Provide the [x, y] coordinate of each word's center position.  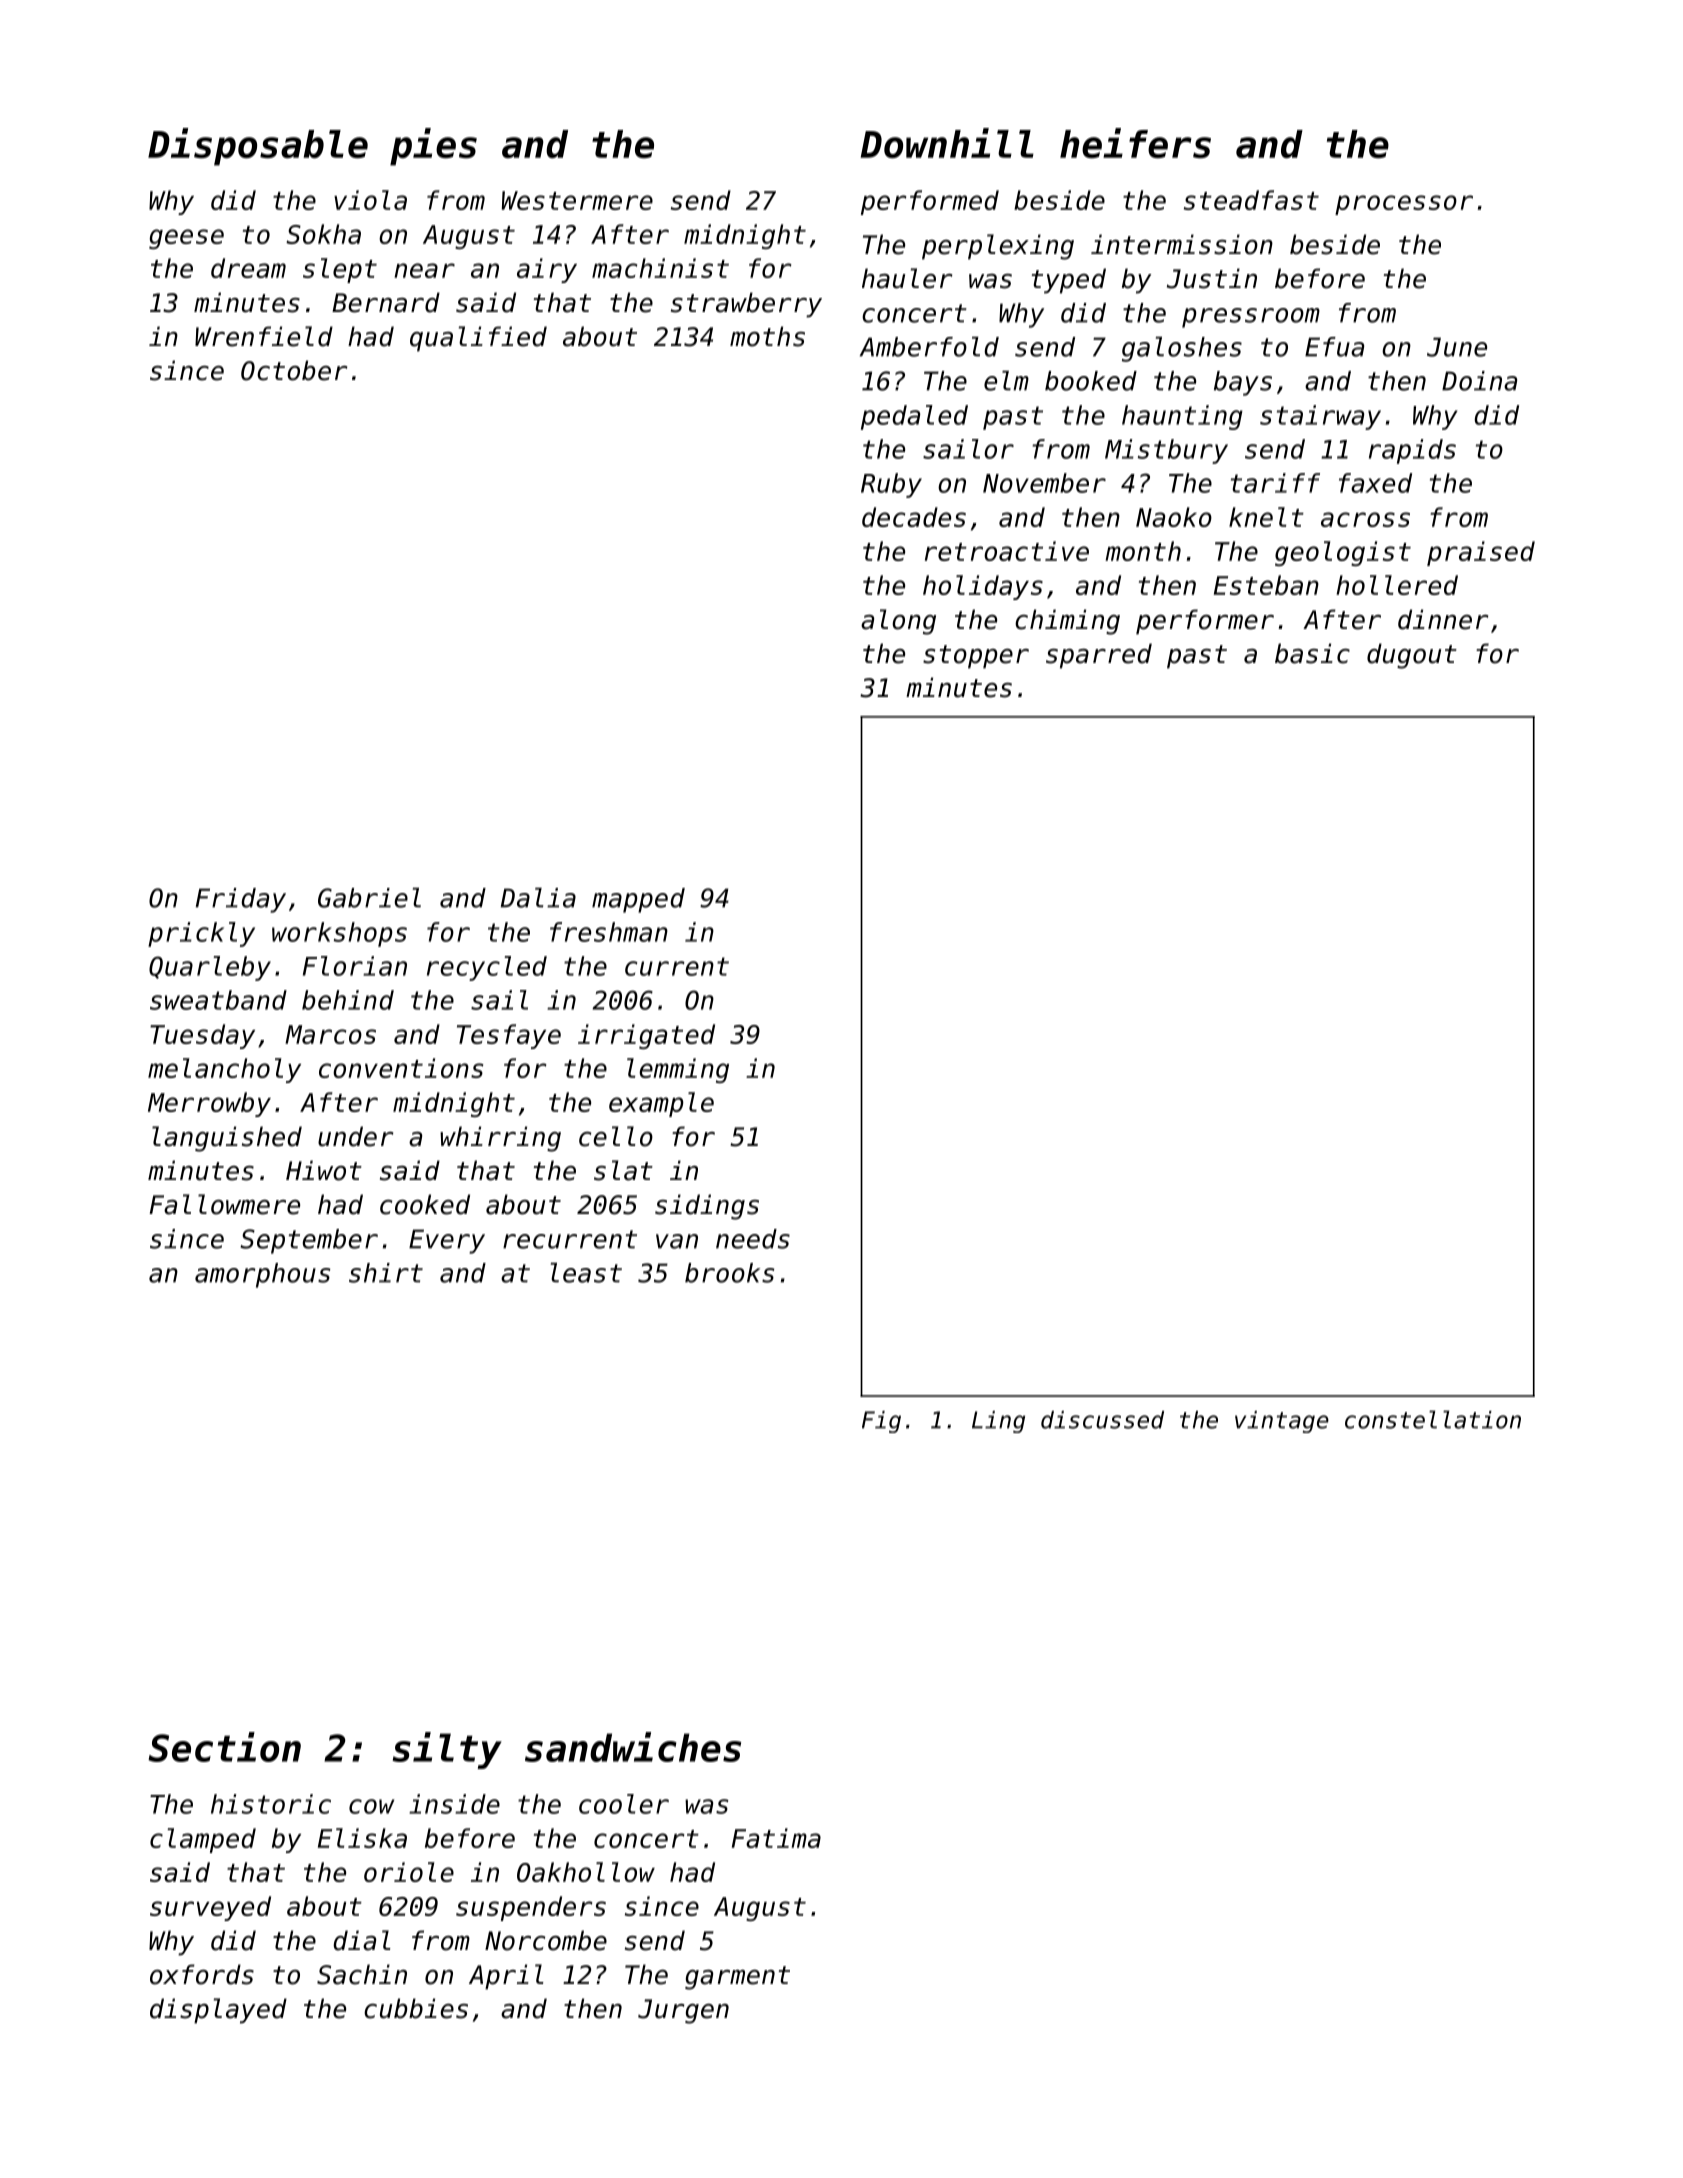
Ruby [891, 485]
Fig [881, 1422]
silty [447, 1750]
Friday [241, 900]
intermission [1182, 244]
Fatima [776, 1838]
